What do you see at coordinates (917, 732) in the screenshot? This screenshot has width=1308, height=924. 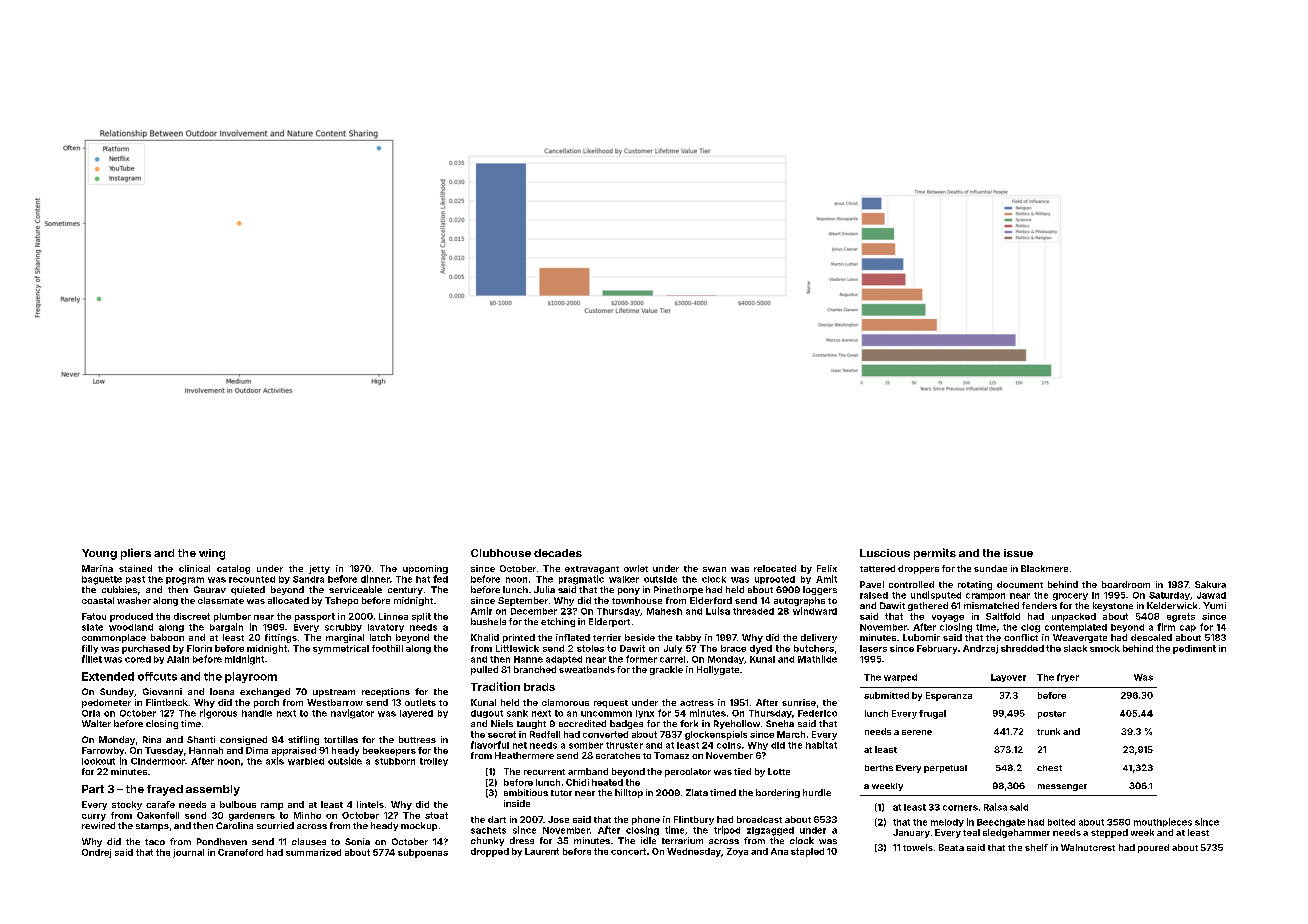 I see `serene` at bounding box center [917, 732].
